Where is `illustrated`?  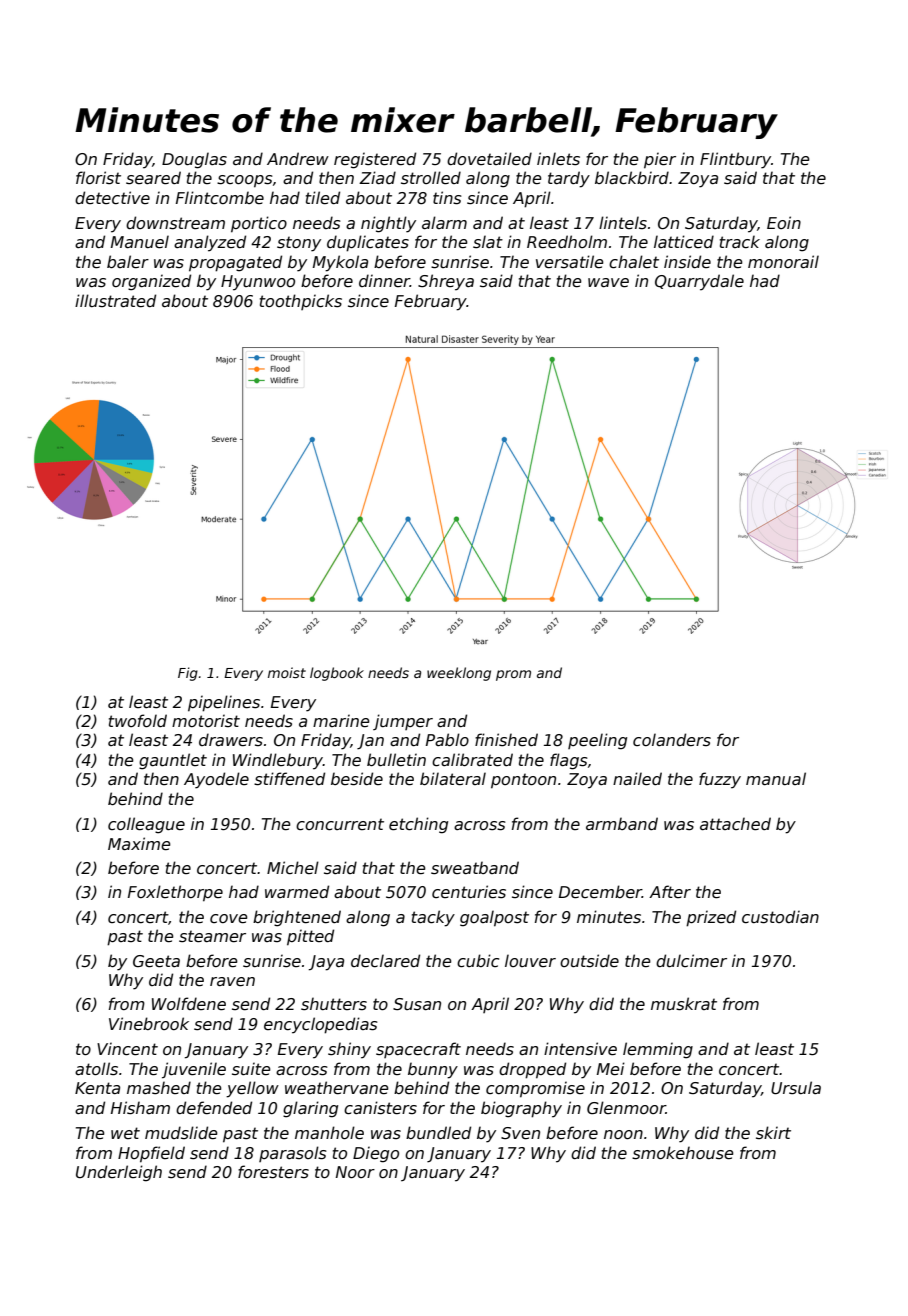 illustrated is located at coordinates (115, 301).
